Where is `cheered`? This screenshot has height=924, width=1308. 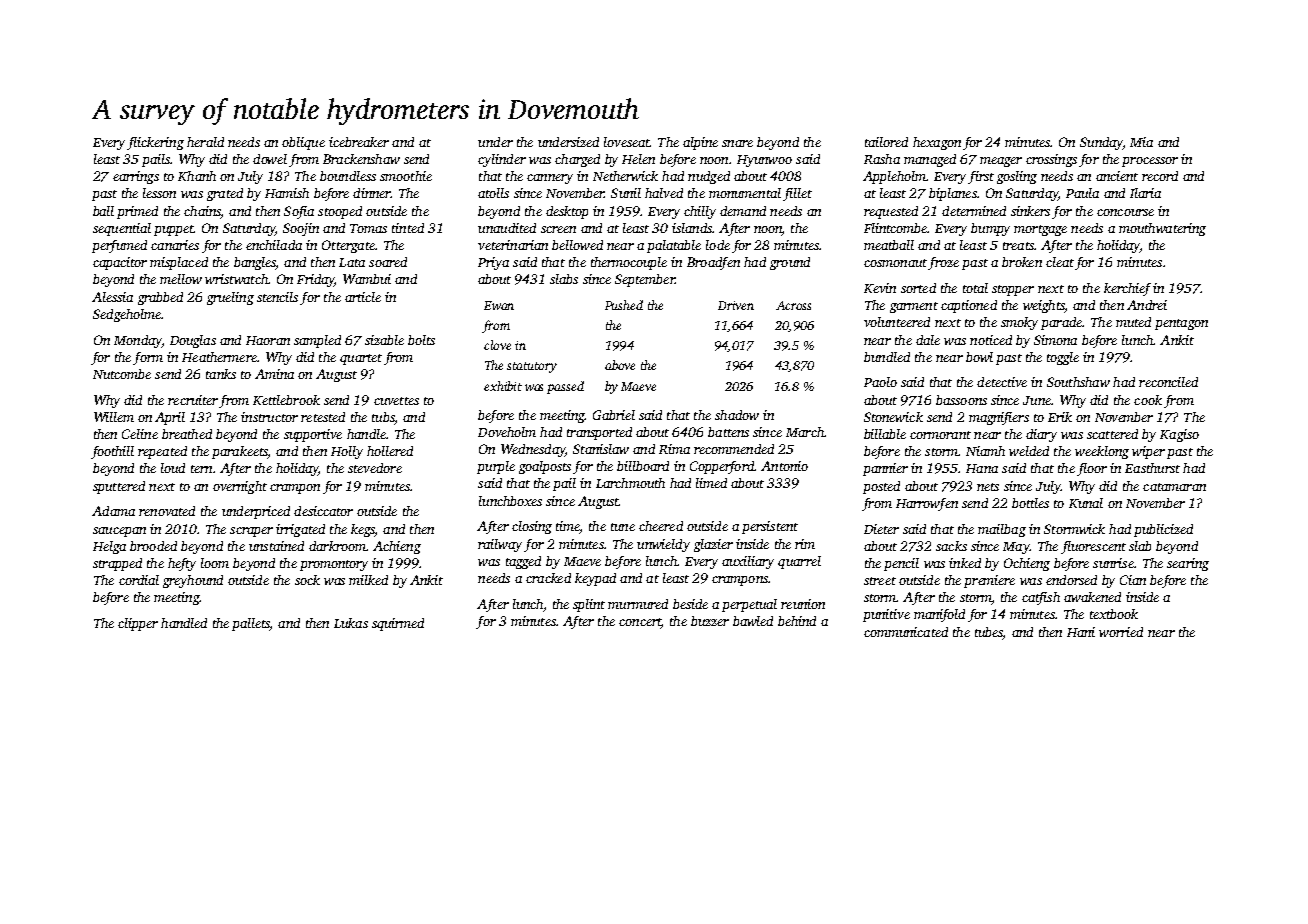 cheered is located at coordinates (661, 526).
